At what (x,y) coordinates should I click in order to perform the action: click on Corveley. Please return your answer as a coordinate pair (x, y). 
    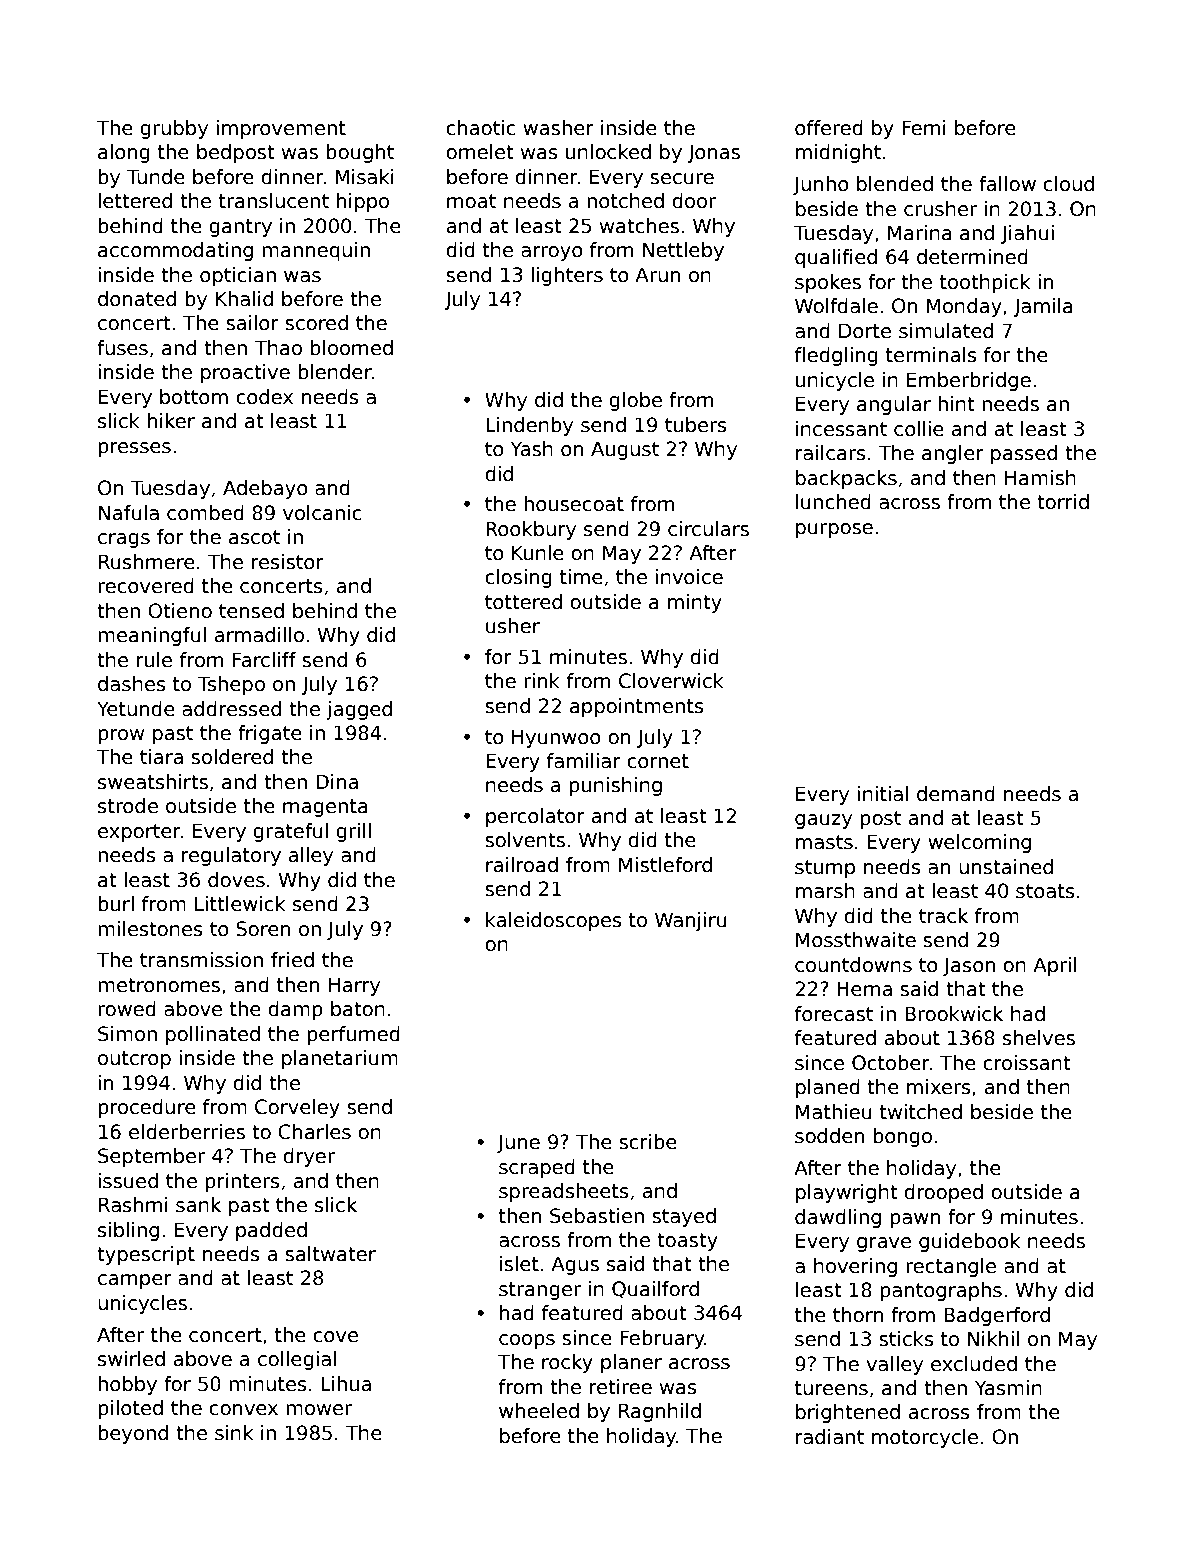
    Looking at the image, I should click on (297, 1108).
